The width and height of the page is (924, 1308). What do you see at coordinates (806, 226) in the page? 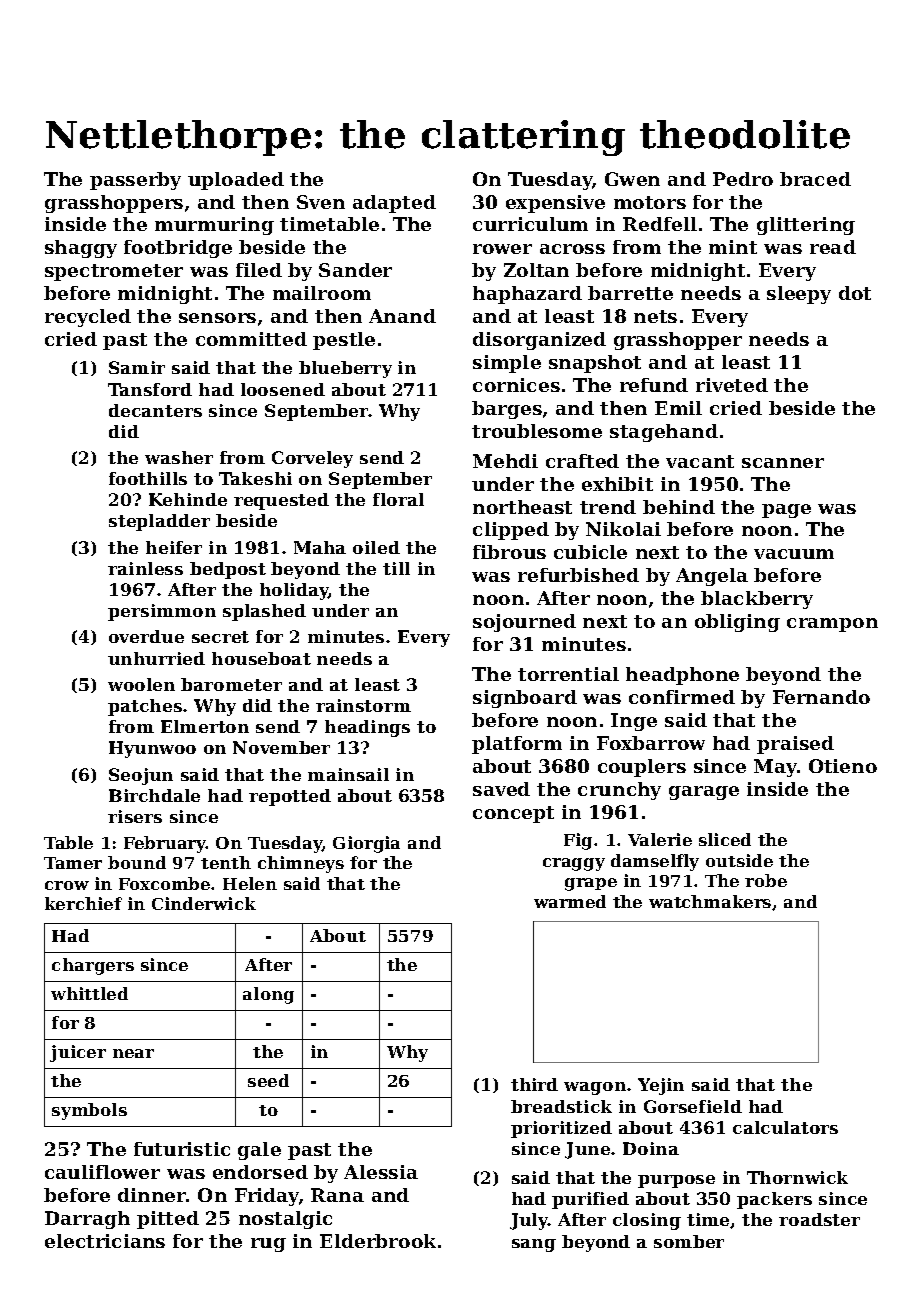
I see `glittering` at bounding box center [806, 226].
